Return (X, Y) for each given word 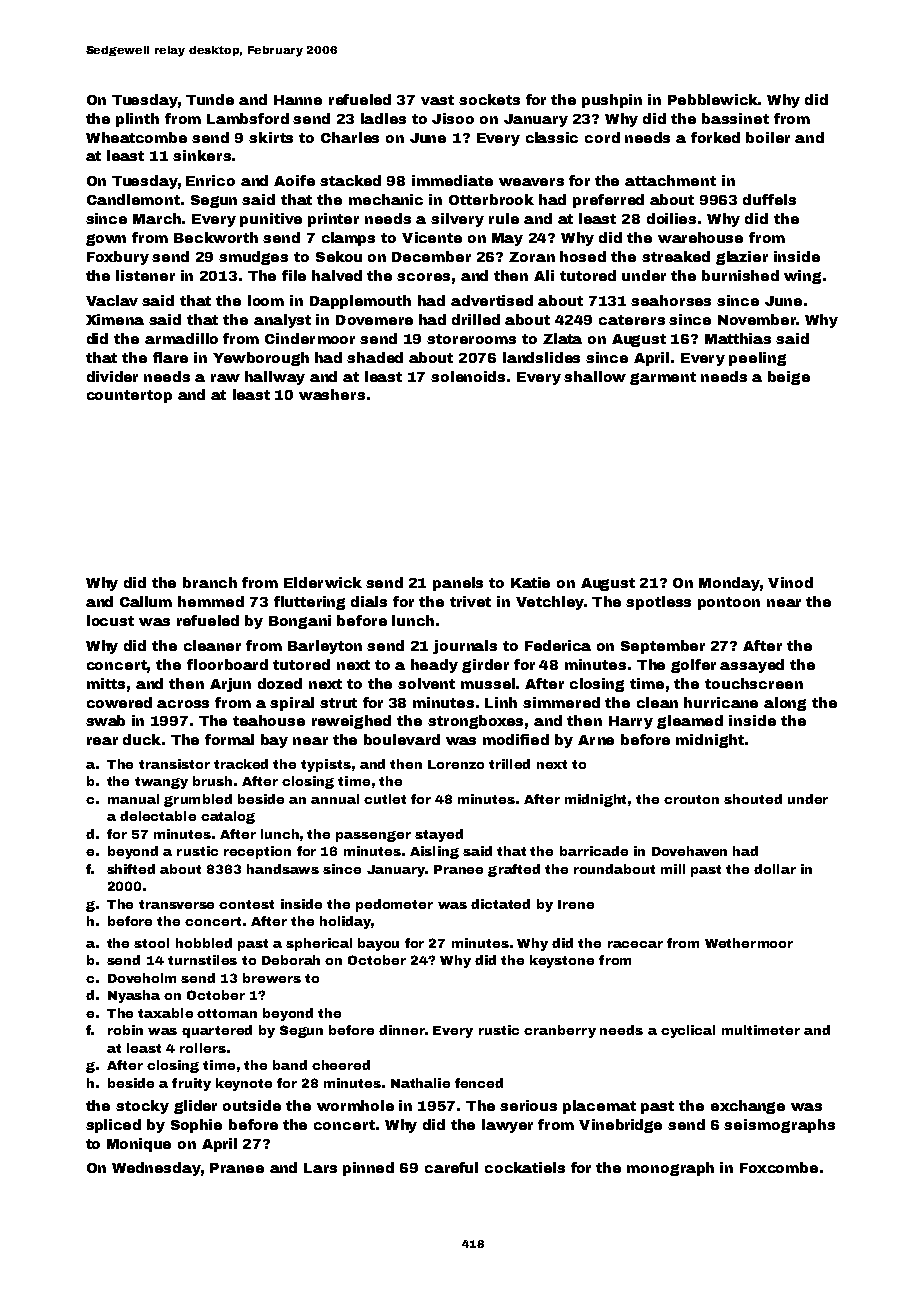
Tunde (210, 99)
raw (225, 378)
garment (663, 378)
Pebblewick (713, 99)
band (290, 1065)
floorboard (227, 664)
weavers (531, 182)
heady (434, 666)
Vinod (790, 582)
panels (458, 584)
